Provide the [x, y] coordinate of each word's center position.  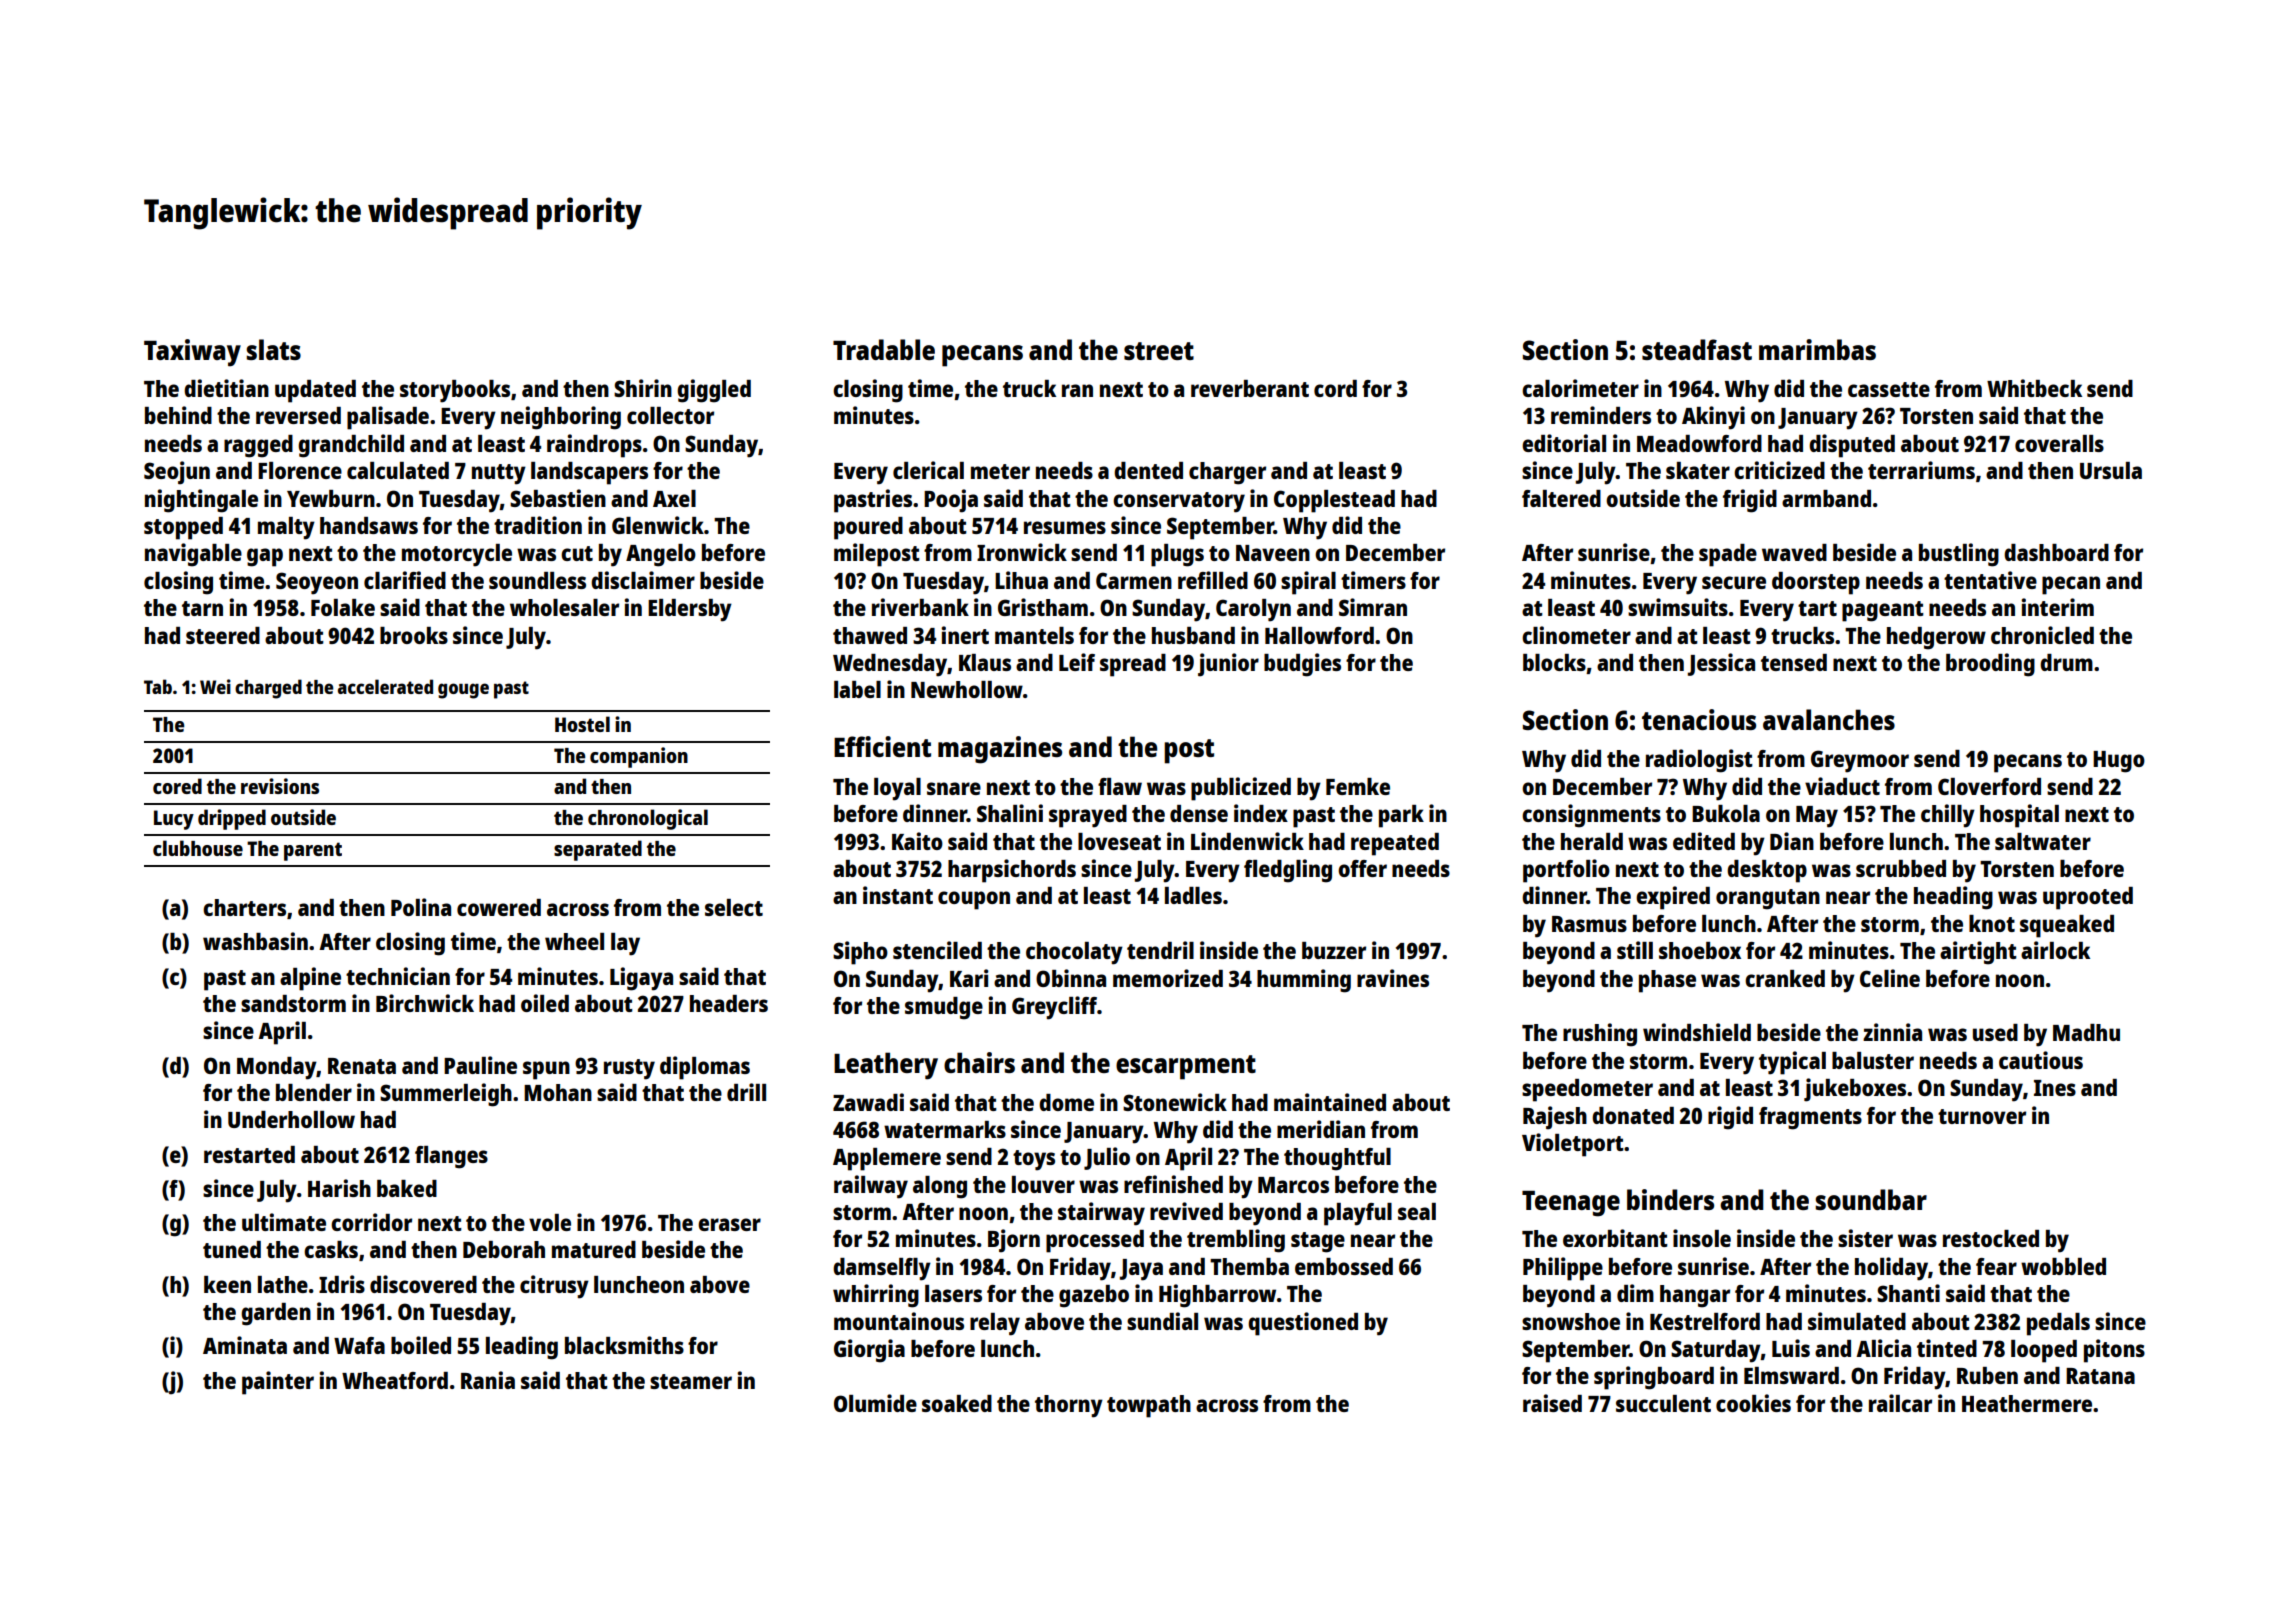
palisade [388, 418]
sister [1865, 1238]
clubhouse [198, 848]
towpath [1149, 1406]
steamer [691, 1381]
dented [1148, 470]
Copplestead [1334, 501]
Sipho [860, 953]
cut [577, 553]
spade [1728, 555]
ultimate [284, 1222]
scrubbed [1901, 868]
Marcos [1293, 1185]
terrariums [1921, 470]
